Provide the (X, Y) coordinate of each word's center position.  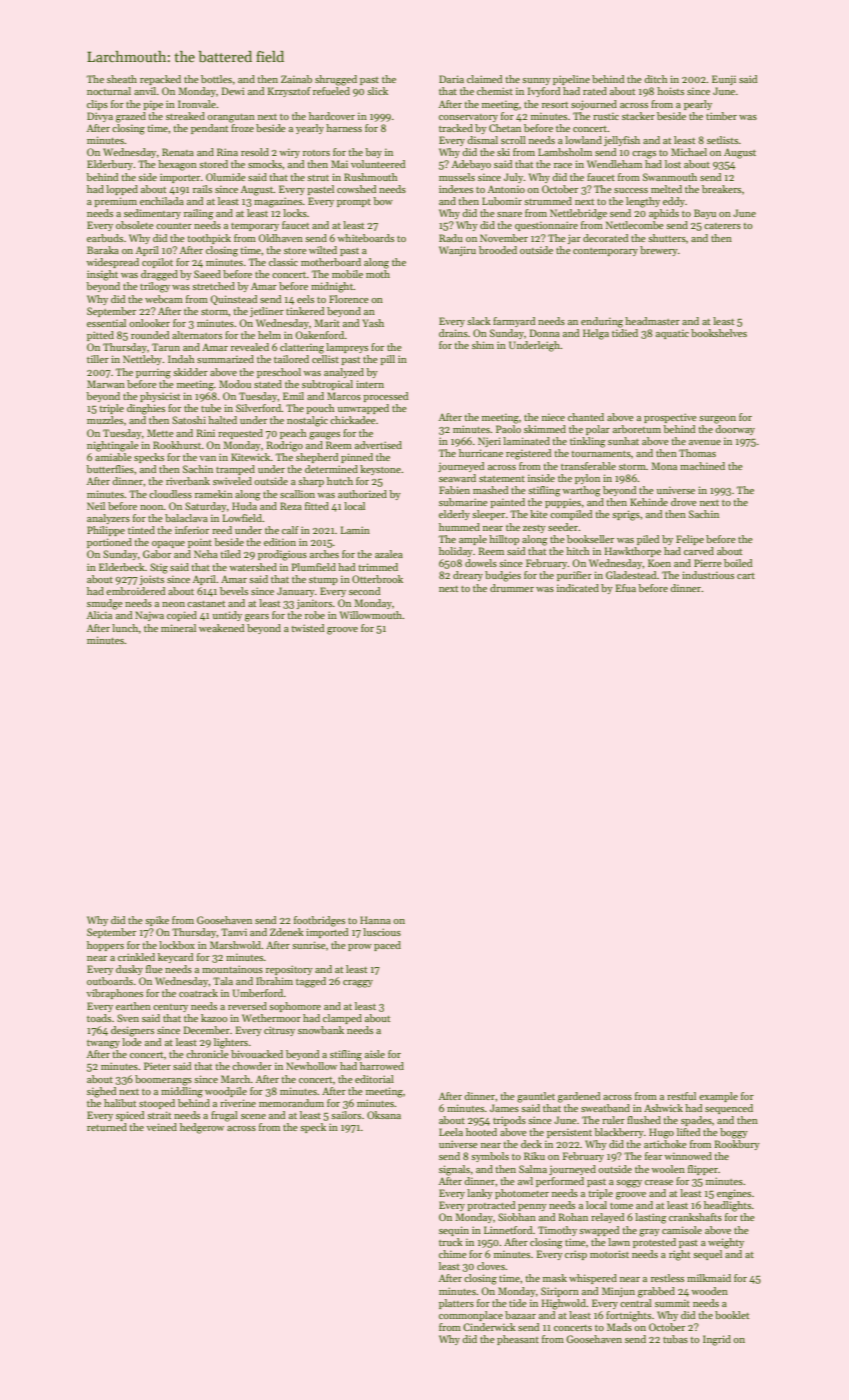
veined (161, 1127)
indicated (578, 588)
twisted (307, 628)
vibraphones (114, 994)
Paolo (508, 429)
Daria (451, 79)
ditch (656, 79)
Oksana (384, 1115)
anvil (145, 91)
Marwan (106, 384)
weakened (221, 628)
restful (681, 1096)
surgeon (717, 420)
